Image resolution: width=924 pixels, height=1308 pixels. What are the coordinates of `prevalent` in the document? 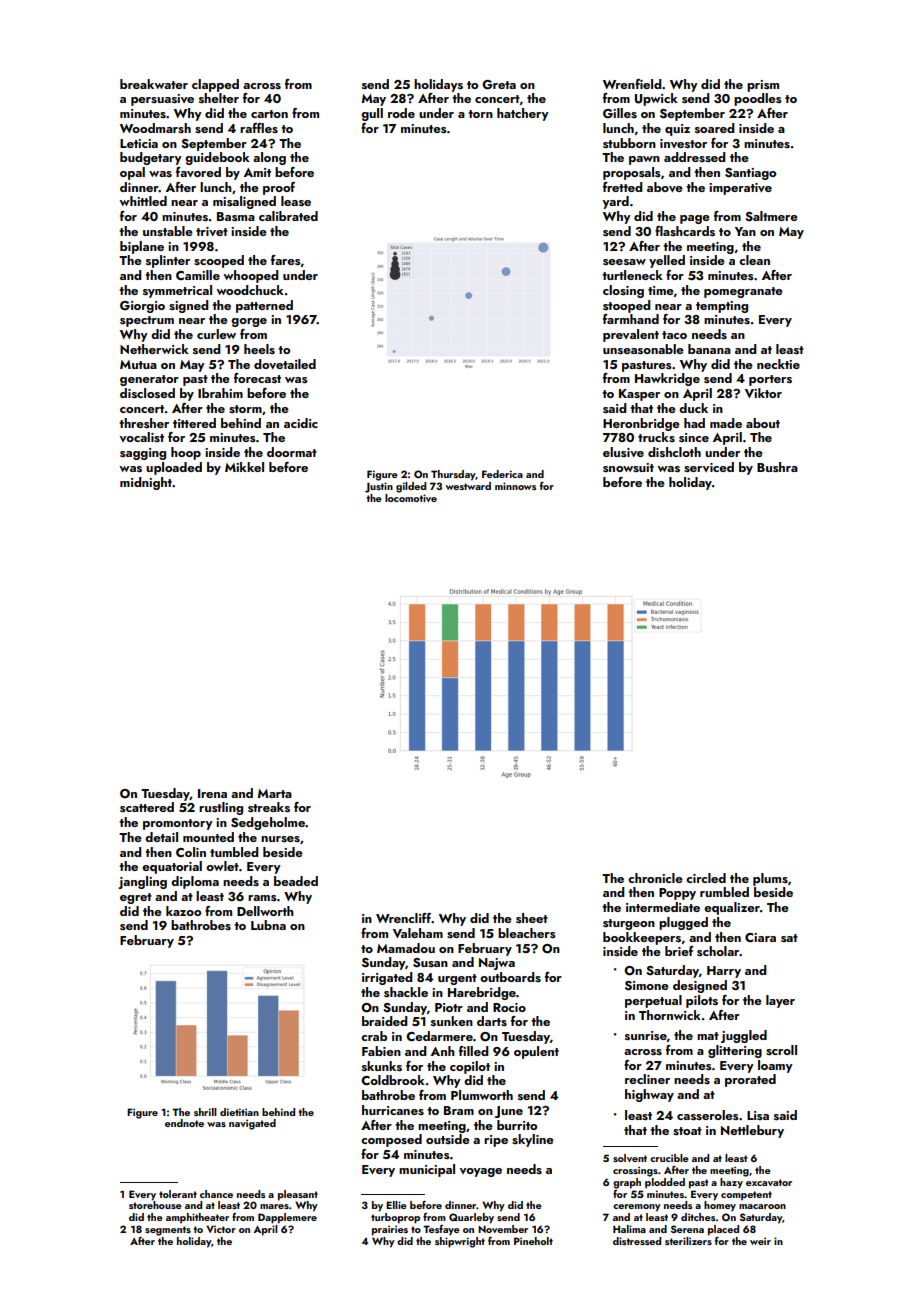 It's located at (631, 335).
